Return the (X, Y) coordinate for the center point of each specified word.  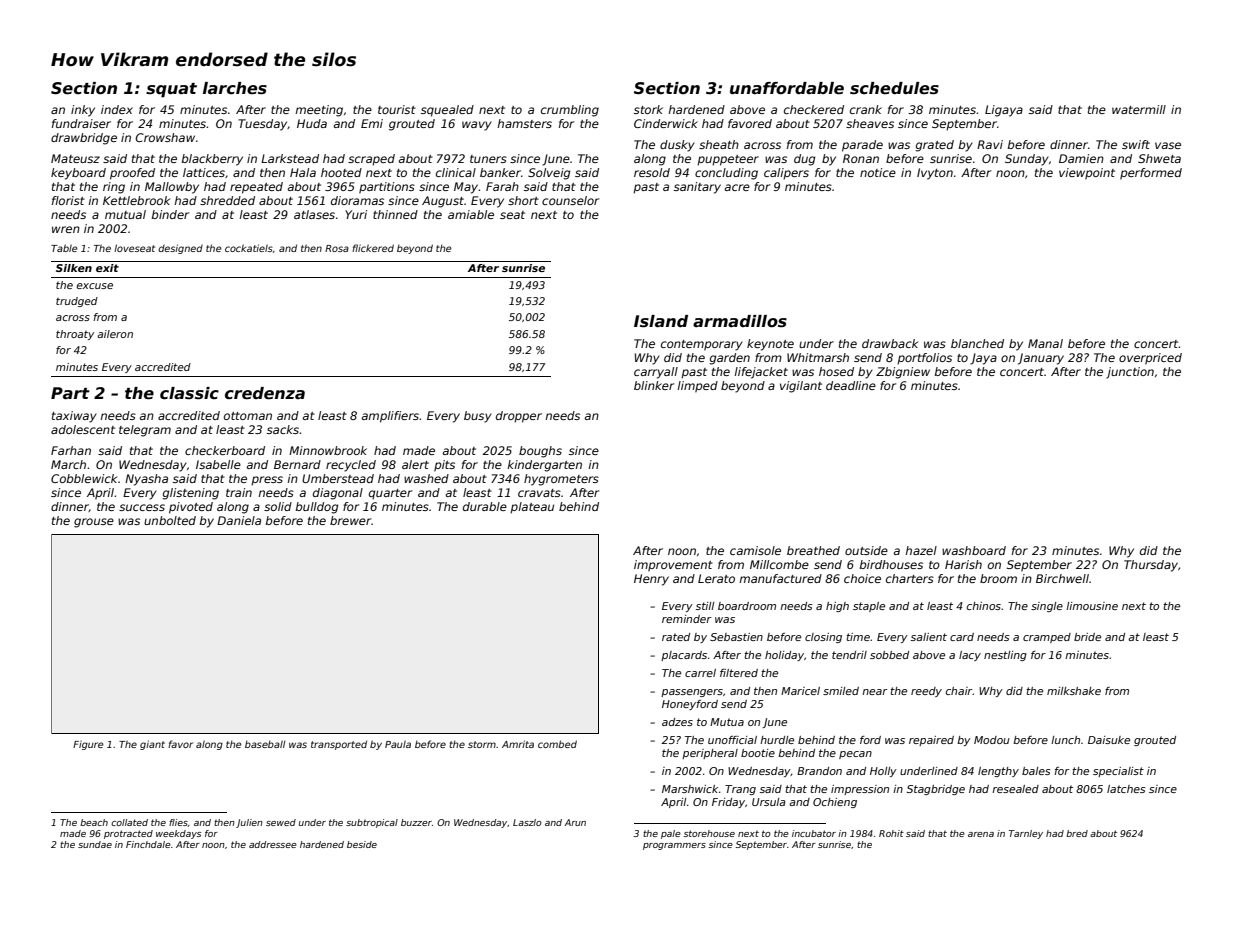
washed (426, 478)
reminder (687, 619)
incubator (814, 833)
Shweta (1159, 158)
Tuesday (263, 125)
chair (959, 691)
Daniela (239, 520)
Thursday (1151, 566)
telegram (145, 431)
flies (178, 822)
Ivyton (935, 174)
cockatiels (249, 248)
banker (500, 172)
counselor (570, 200)
